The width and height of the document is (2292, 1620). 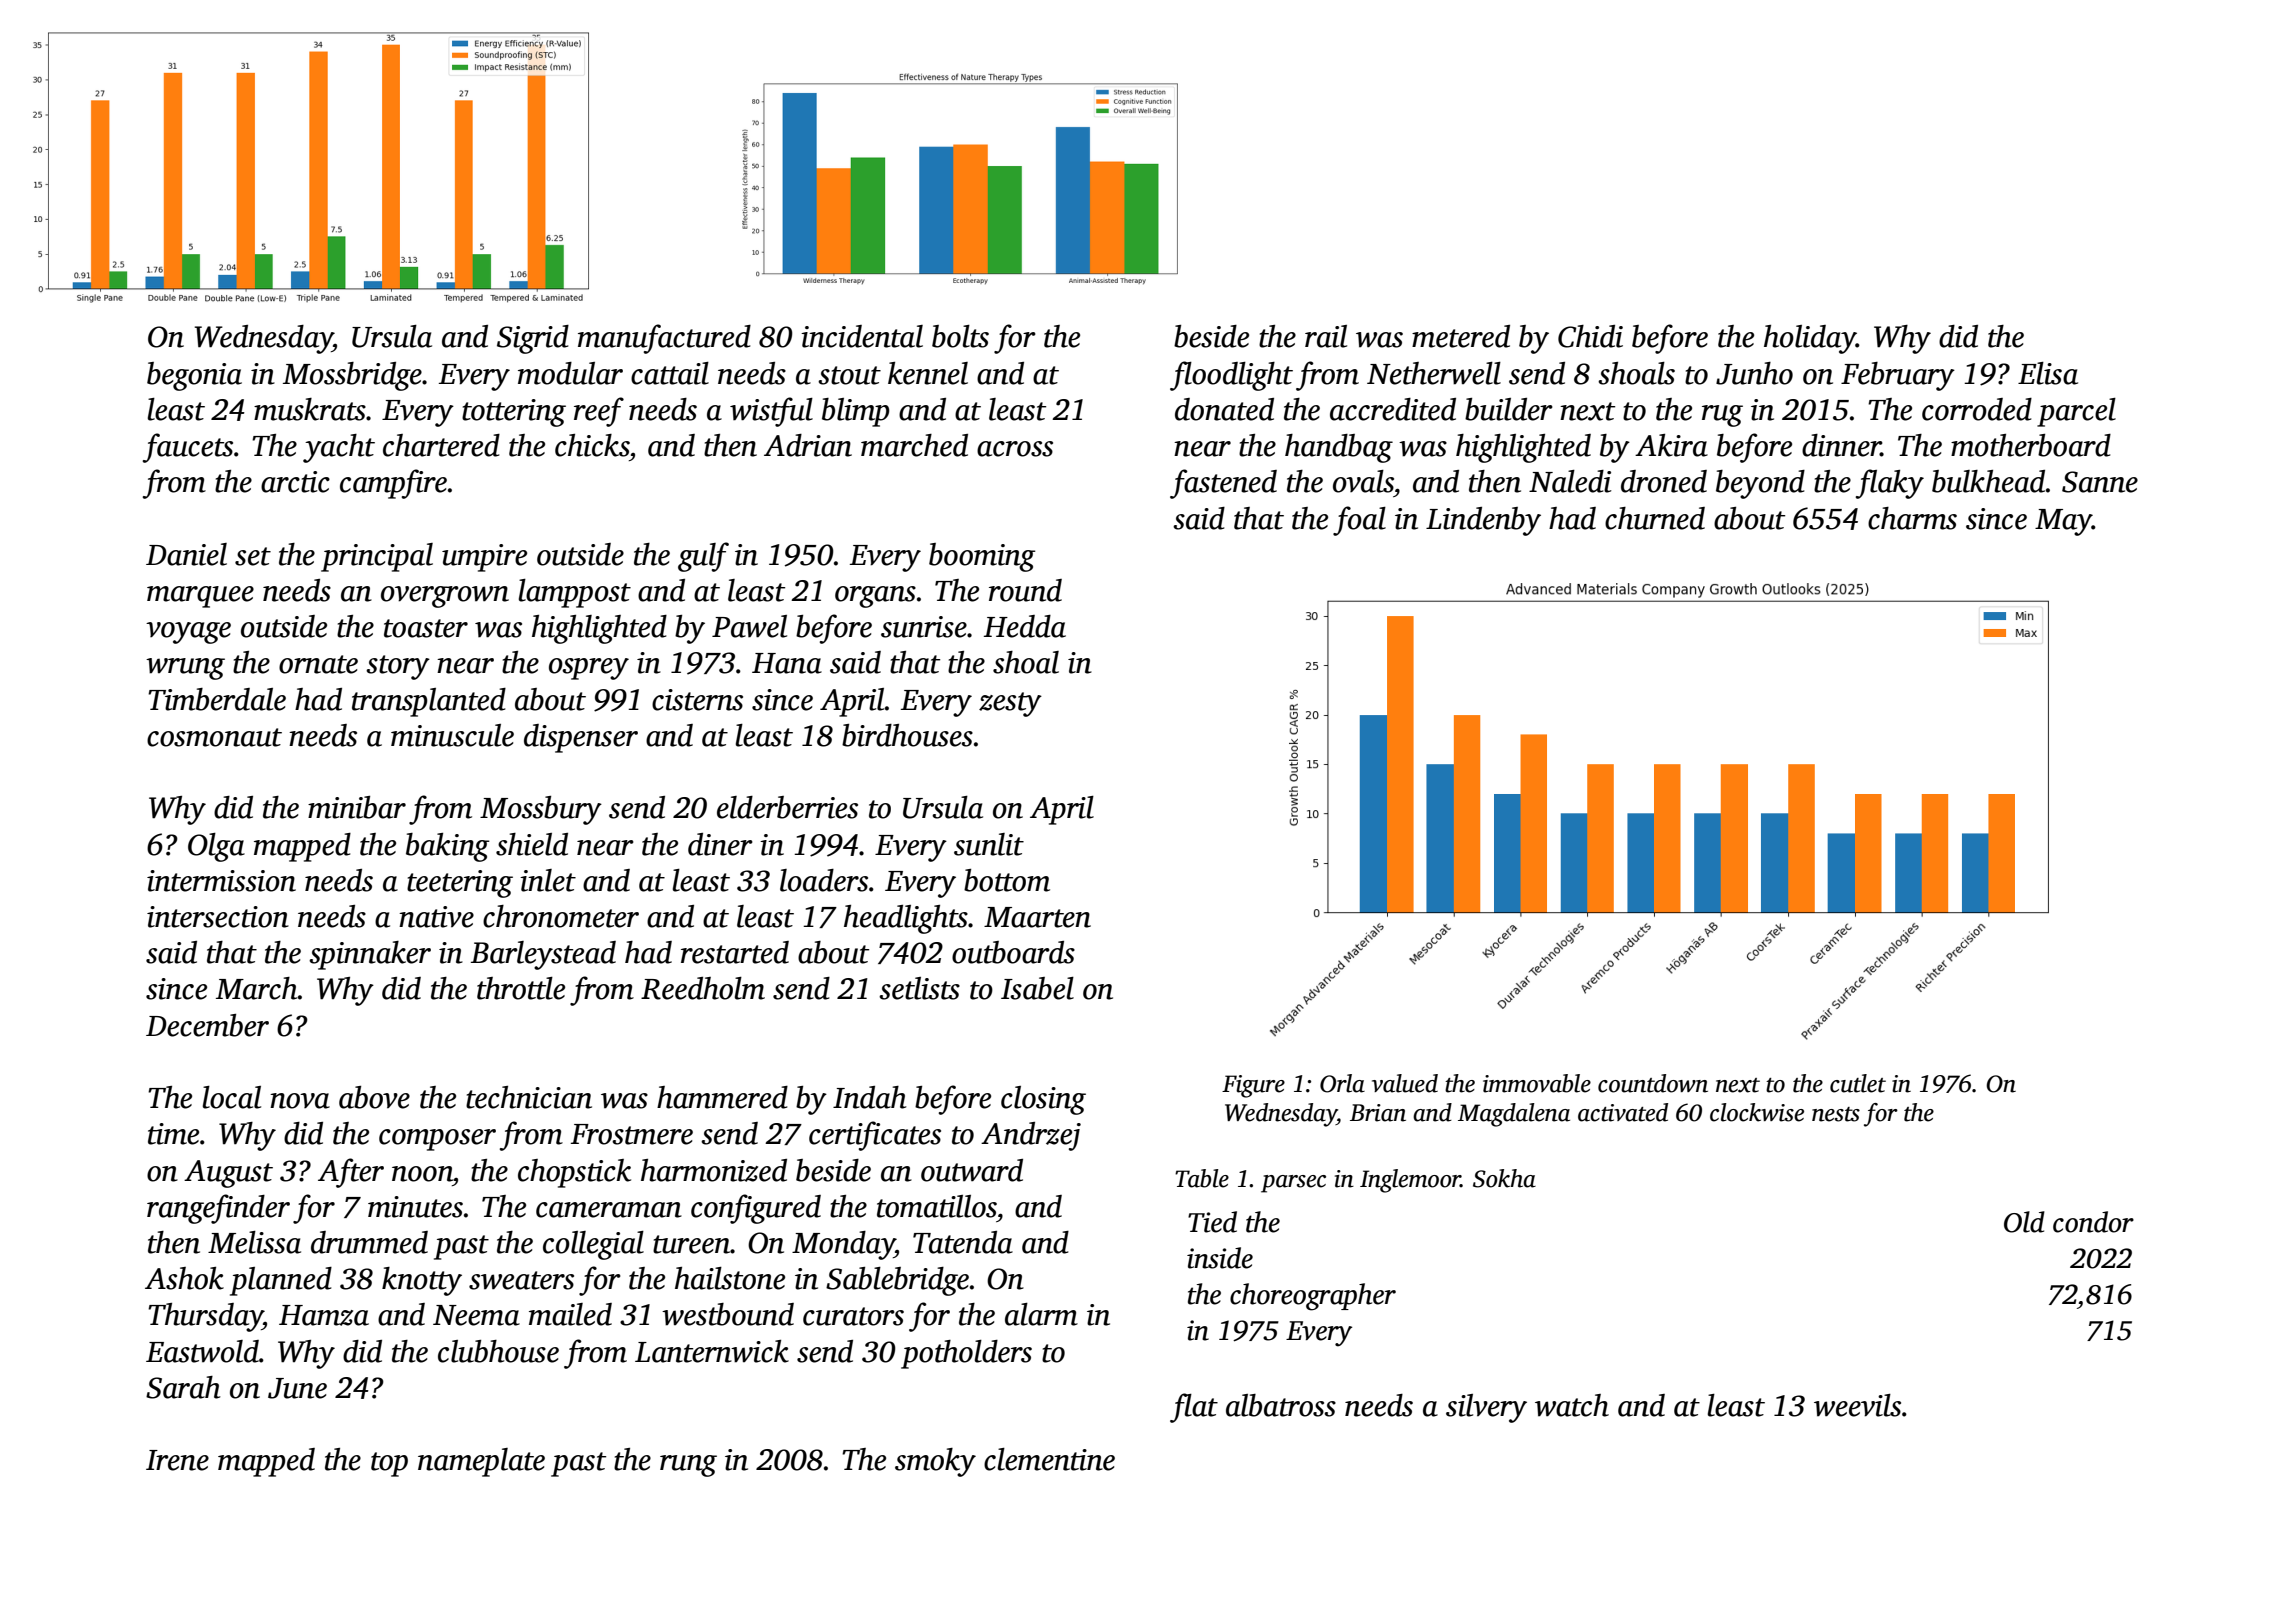 What do you see at coordinates (1537, 1083) in the document?
I see `immovable` at bounding box center [1537, 1083].
